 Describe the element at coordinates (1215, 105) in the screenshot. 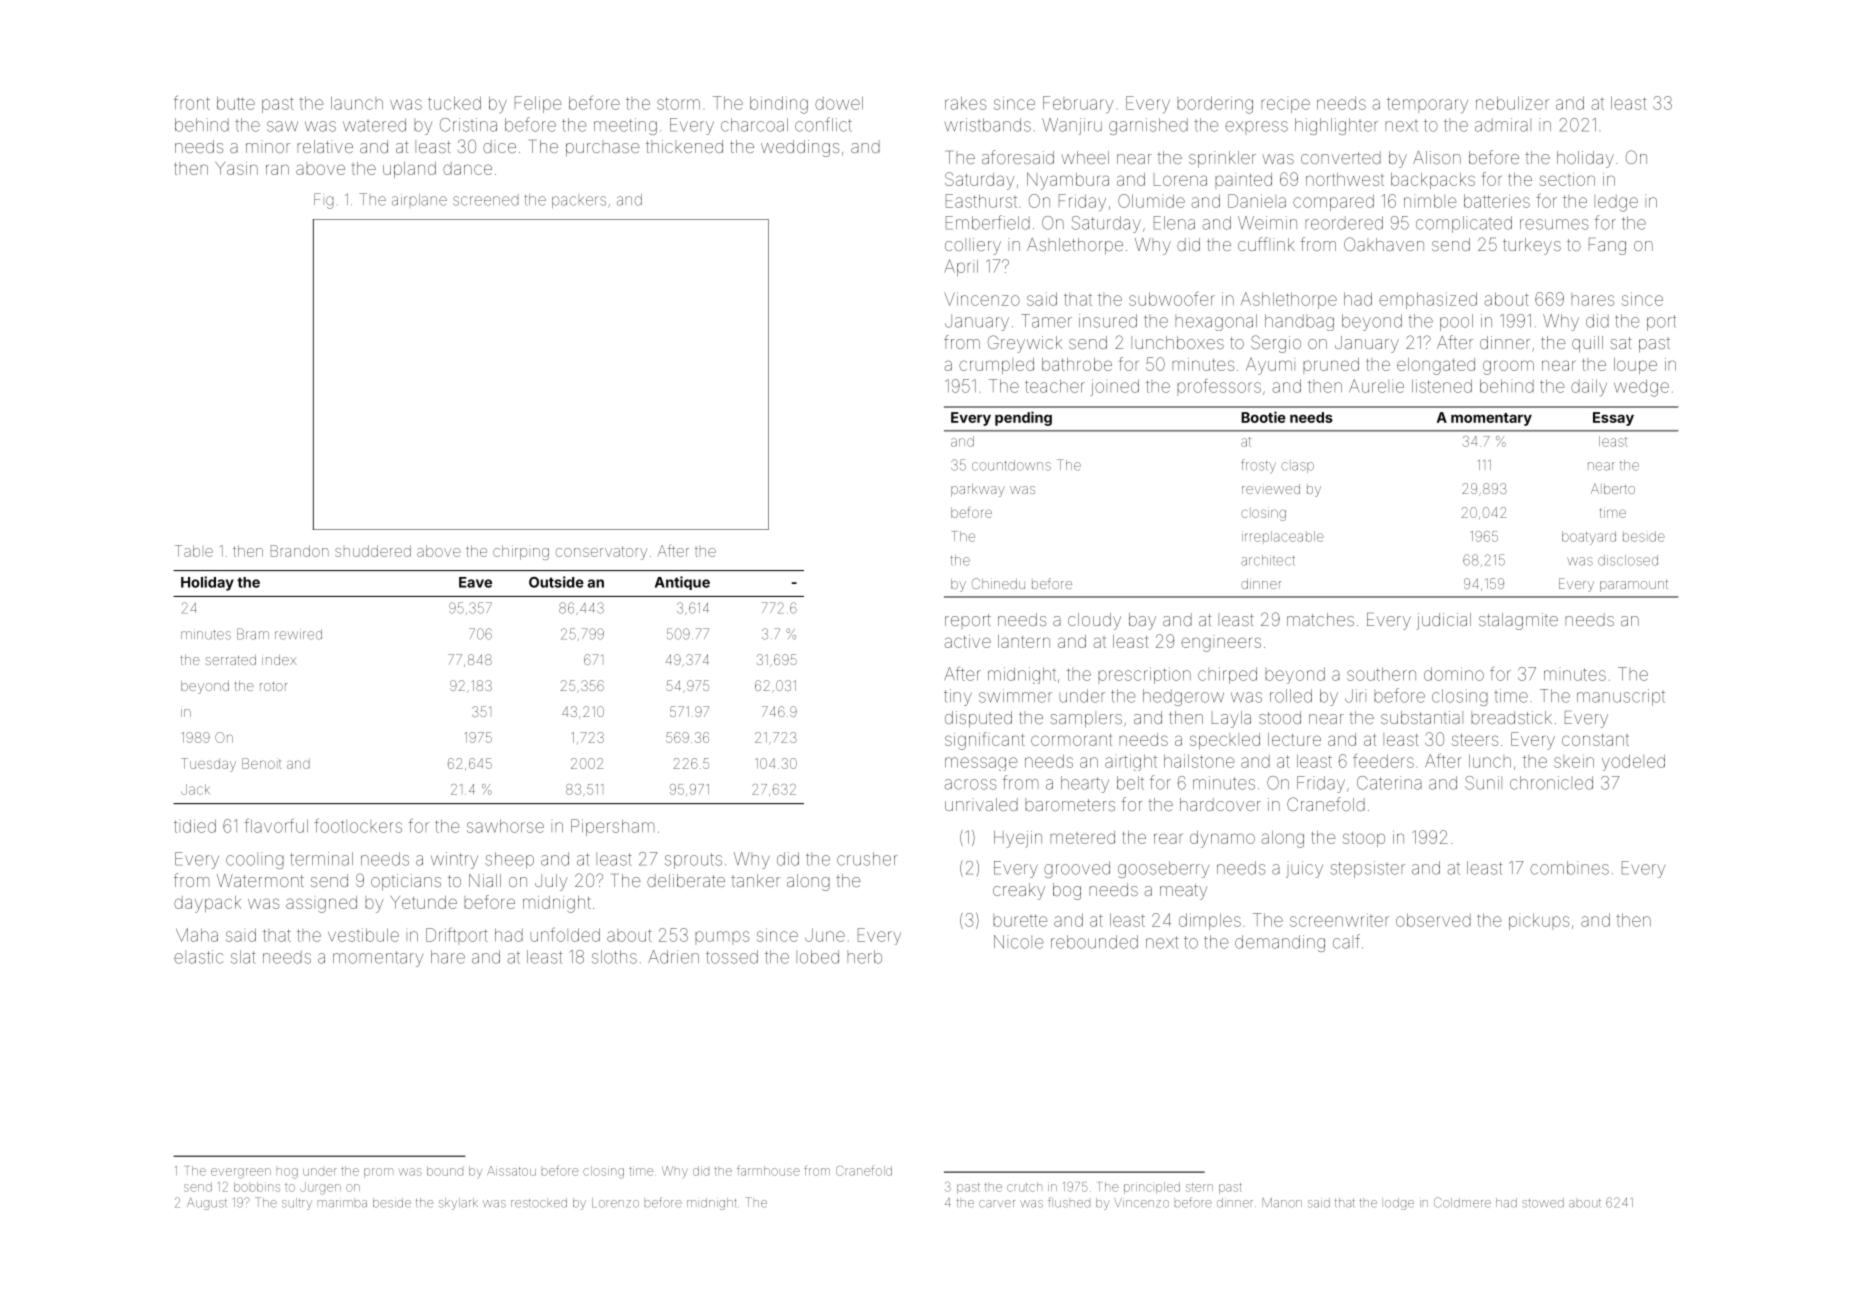

I see `bordering` at that location.
